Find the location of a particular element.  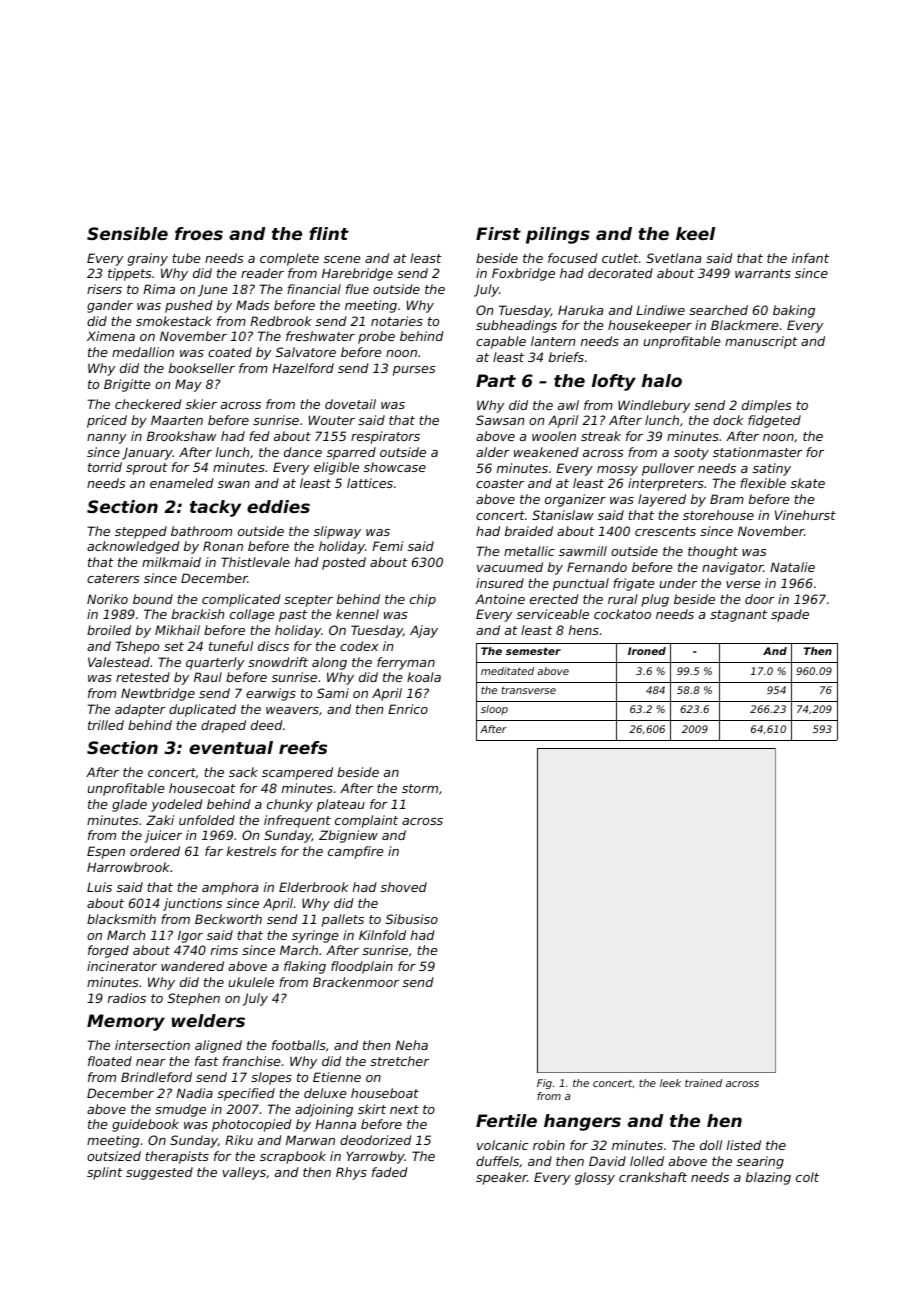

glade is located at coordinates (129, 805).
